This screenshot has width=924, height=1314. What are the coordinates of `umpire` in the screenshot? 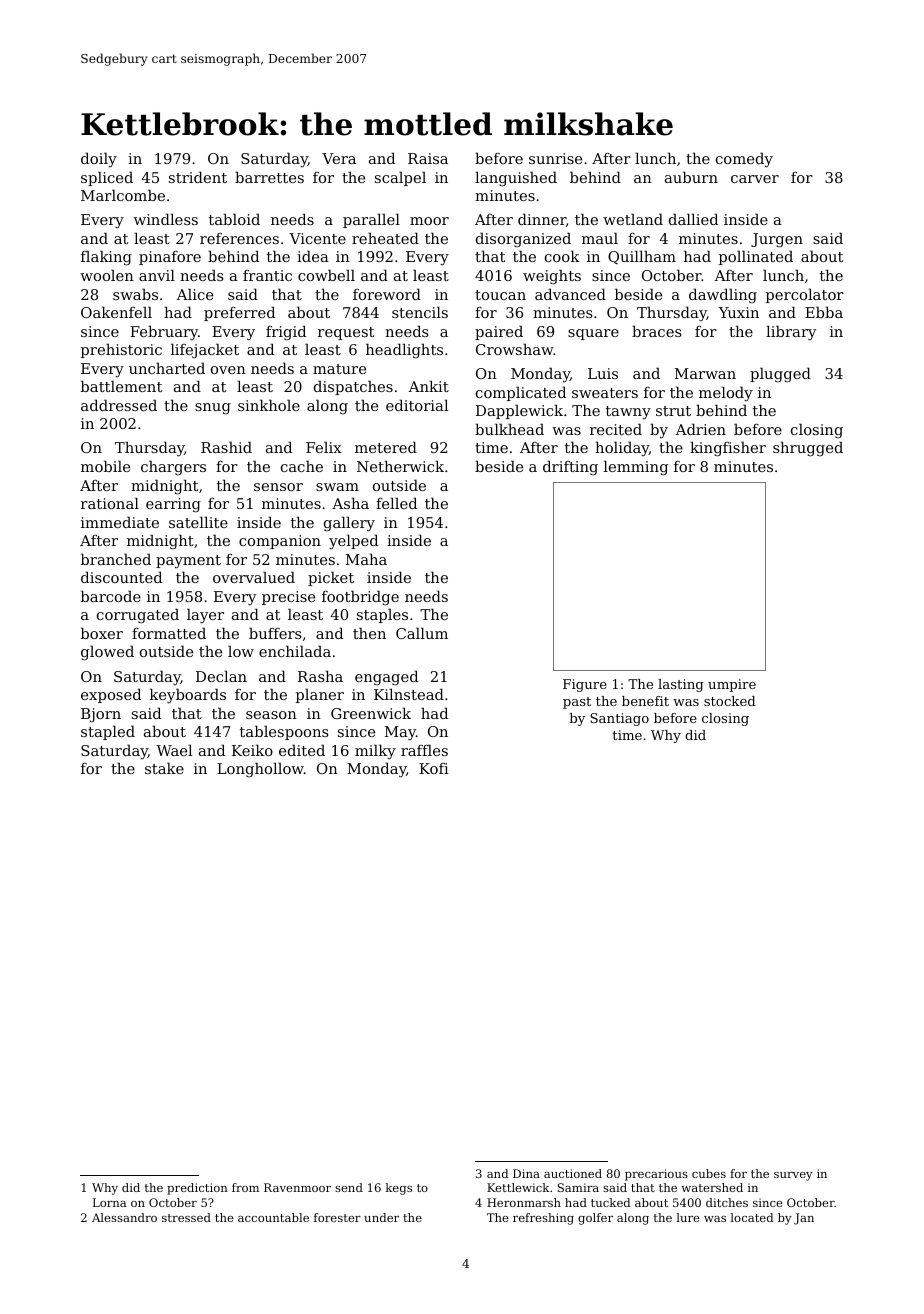 It's located at (732, 685).
